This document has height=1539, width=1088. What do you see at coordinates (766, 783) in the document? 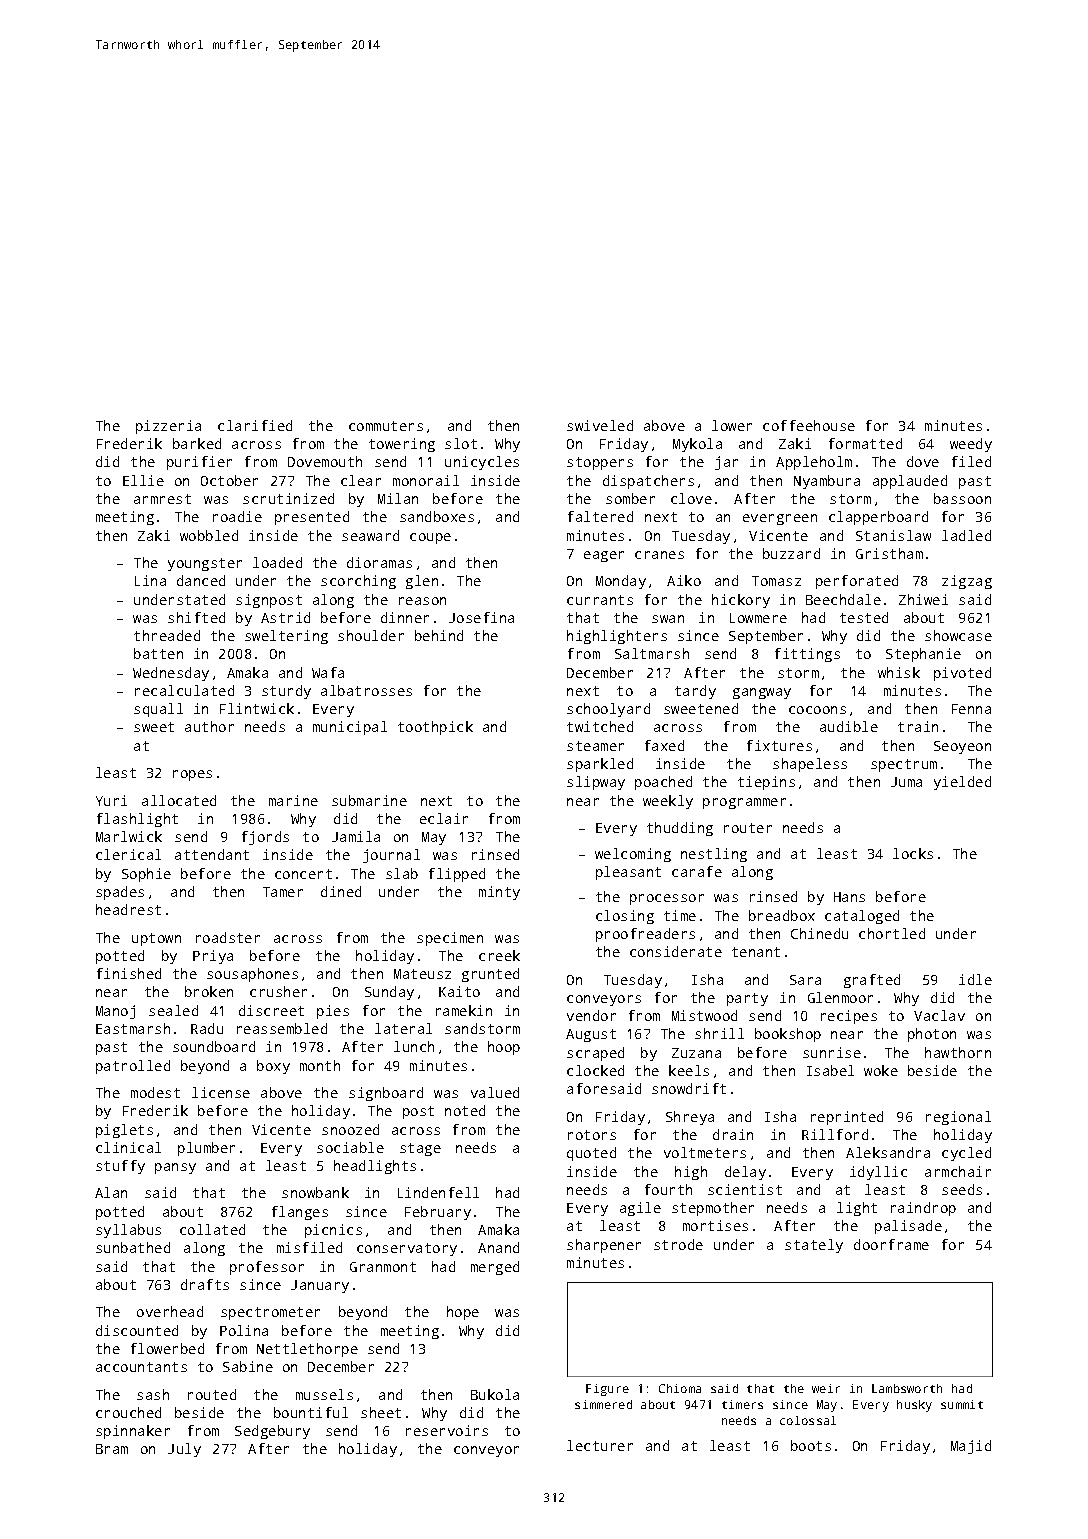
I see `tiepins` at bounding box center [766, 783].
